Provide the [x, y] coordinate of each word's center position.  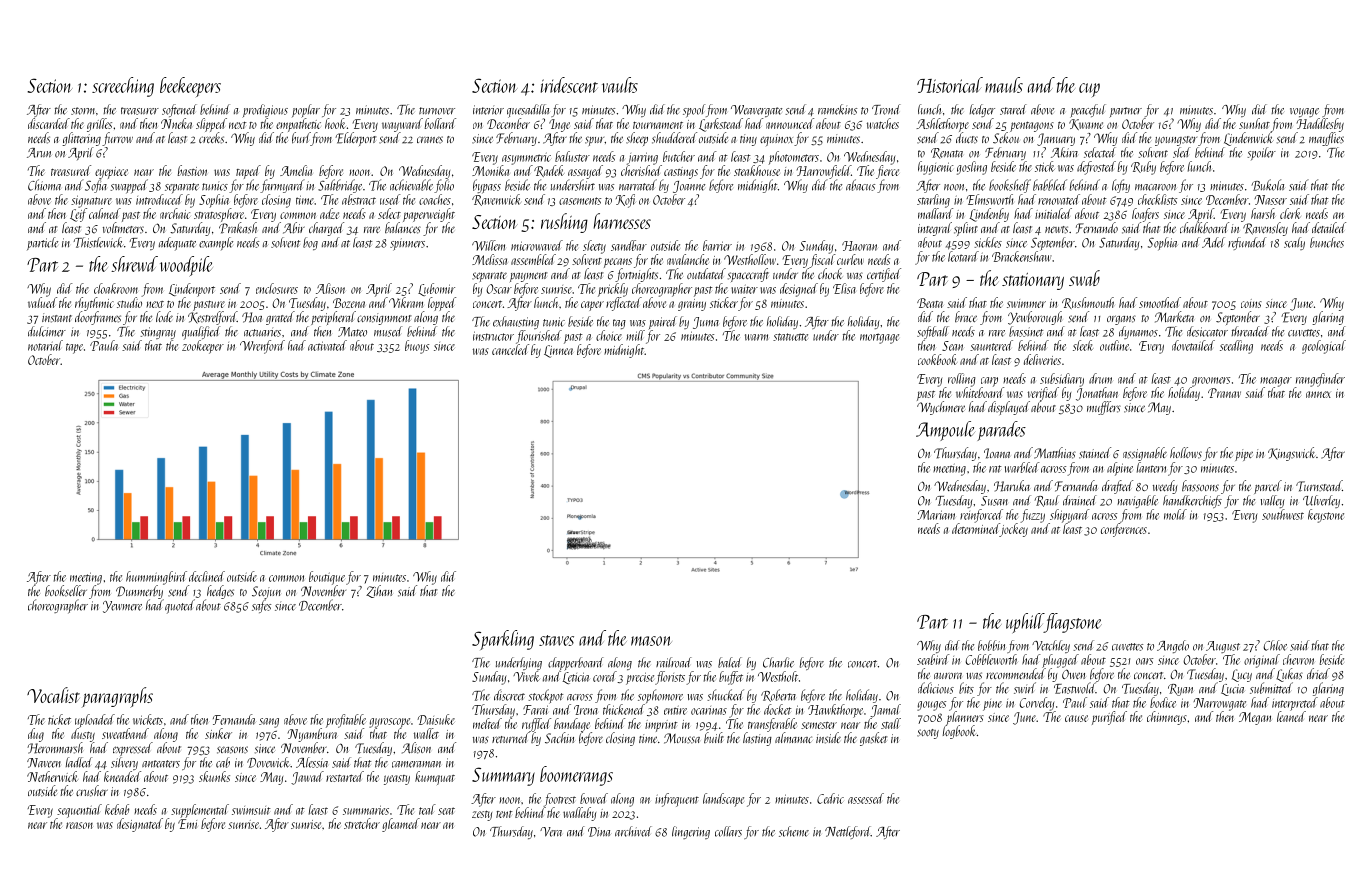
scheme [794, 831]
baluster [572, 156]
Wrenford [262, 347]
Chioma [44, 185]
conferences [1124, 530]
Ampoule [945, 431]
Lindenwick [1249, 139]
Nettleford [848, 832]
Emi [187, 824]
